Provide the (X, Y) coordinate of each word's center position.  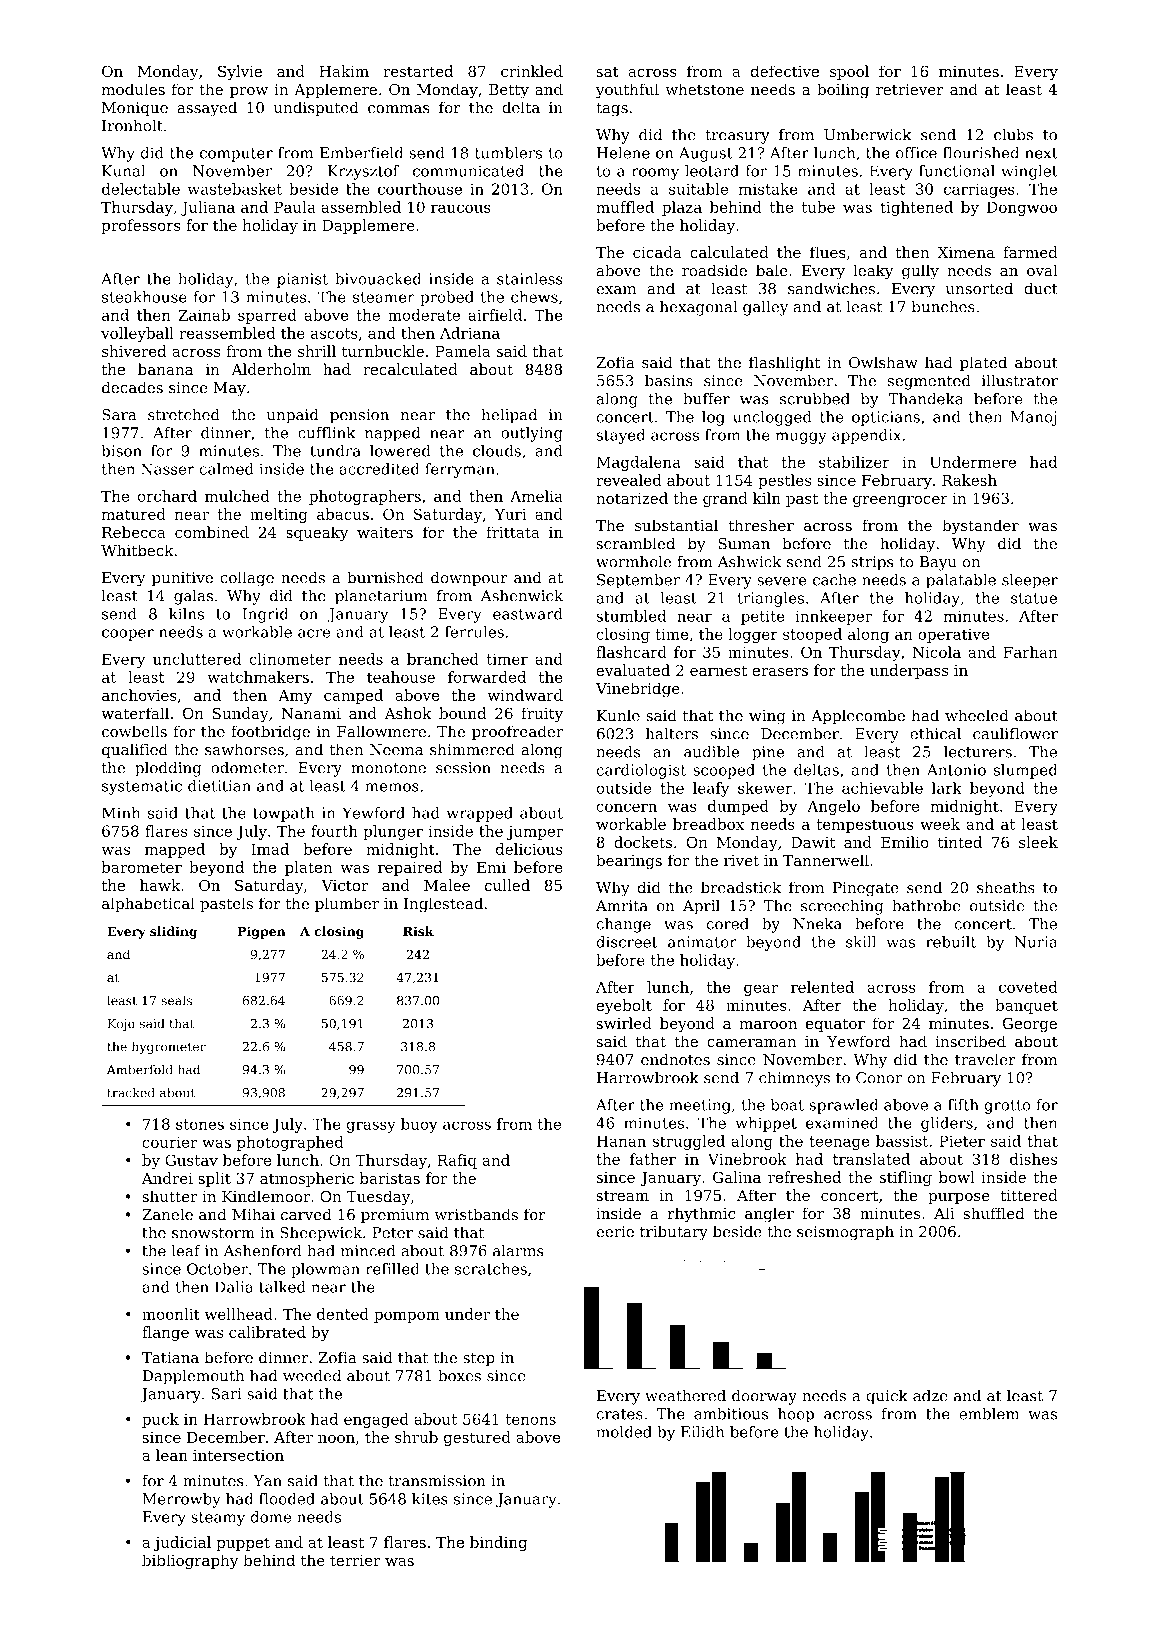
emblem (989, 1414)
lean (172, 1455)
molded (624, 1432)
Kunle (618, 715)
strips (873, 563)
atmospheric (307, 1179)
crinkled (532, 71)
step (479, 1360)
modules (133, 89)
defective (785, 71)
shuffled (994, 1213)
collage (247, 579)
